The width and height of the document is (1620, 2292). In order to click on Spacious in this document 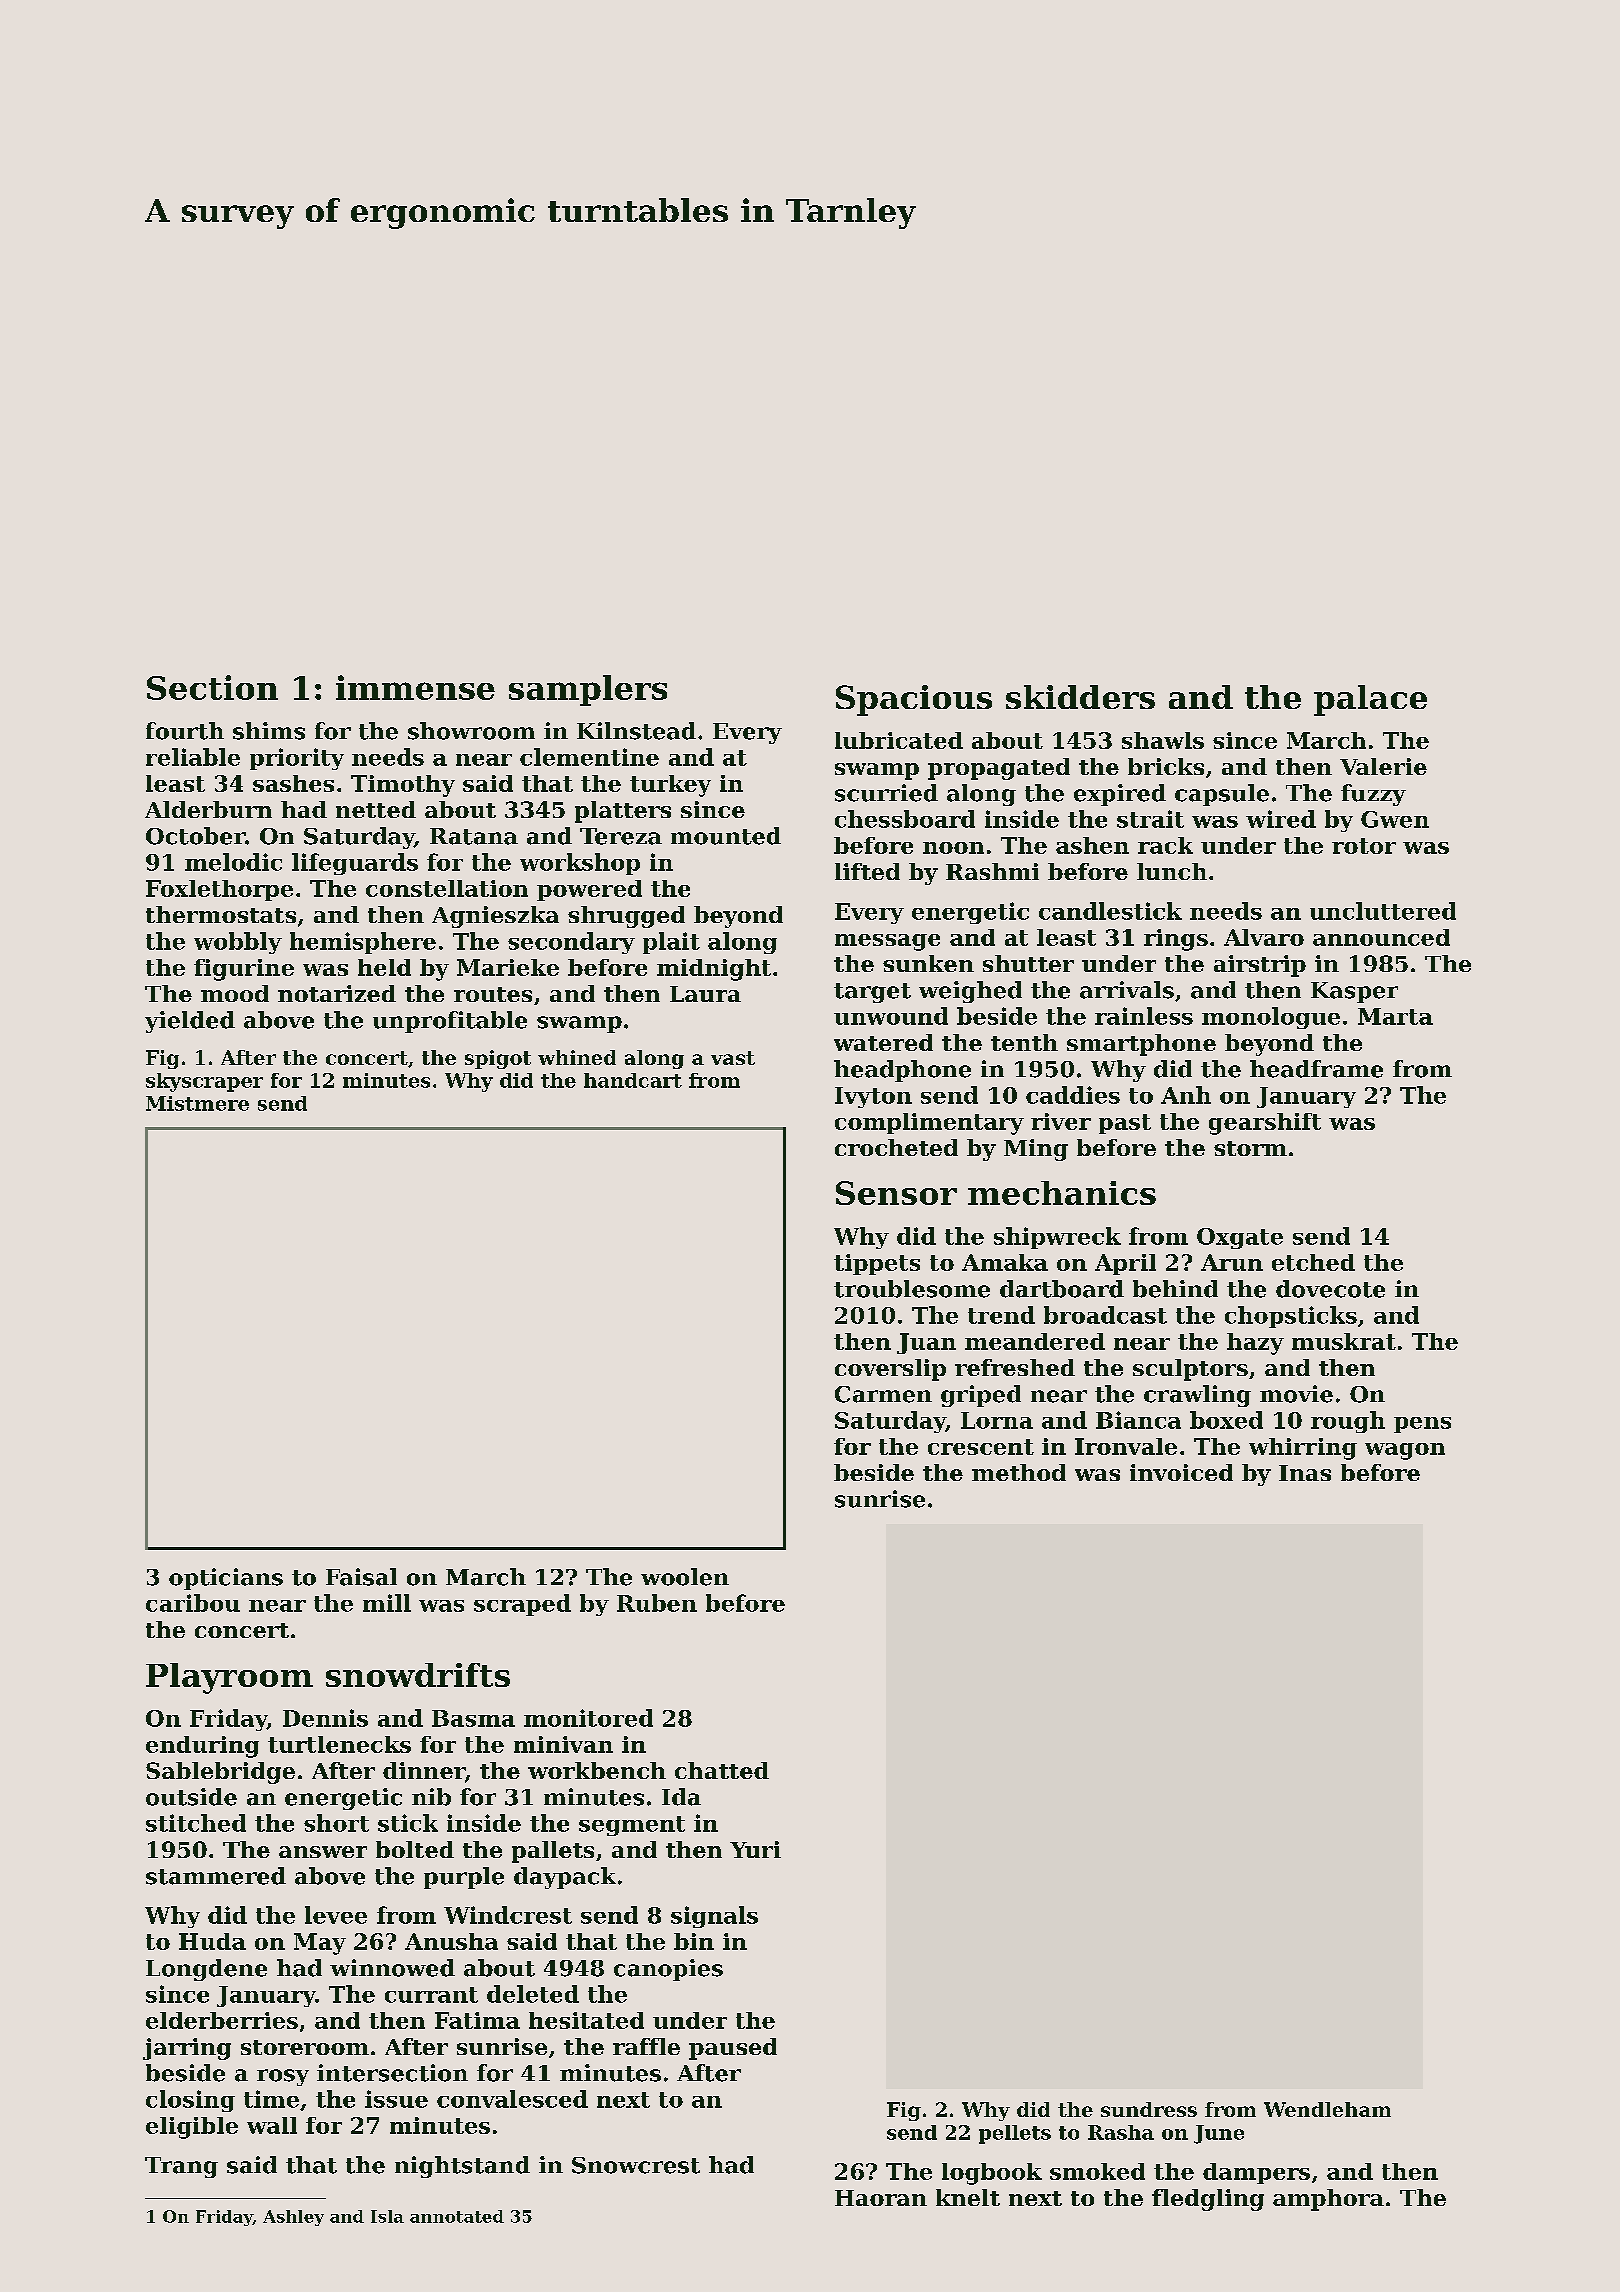, I will do `click(914, 700)`.
